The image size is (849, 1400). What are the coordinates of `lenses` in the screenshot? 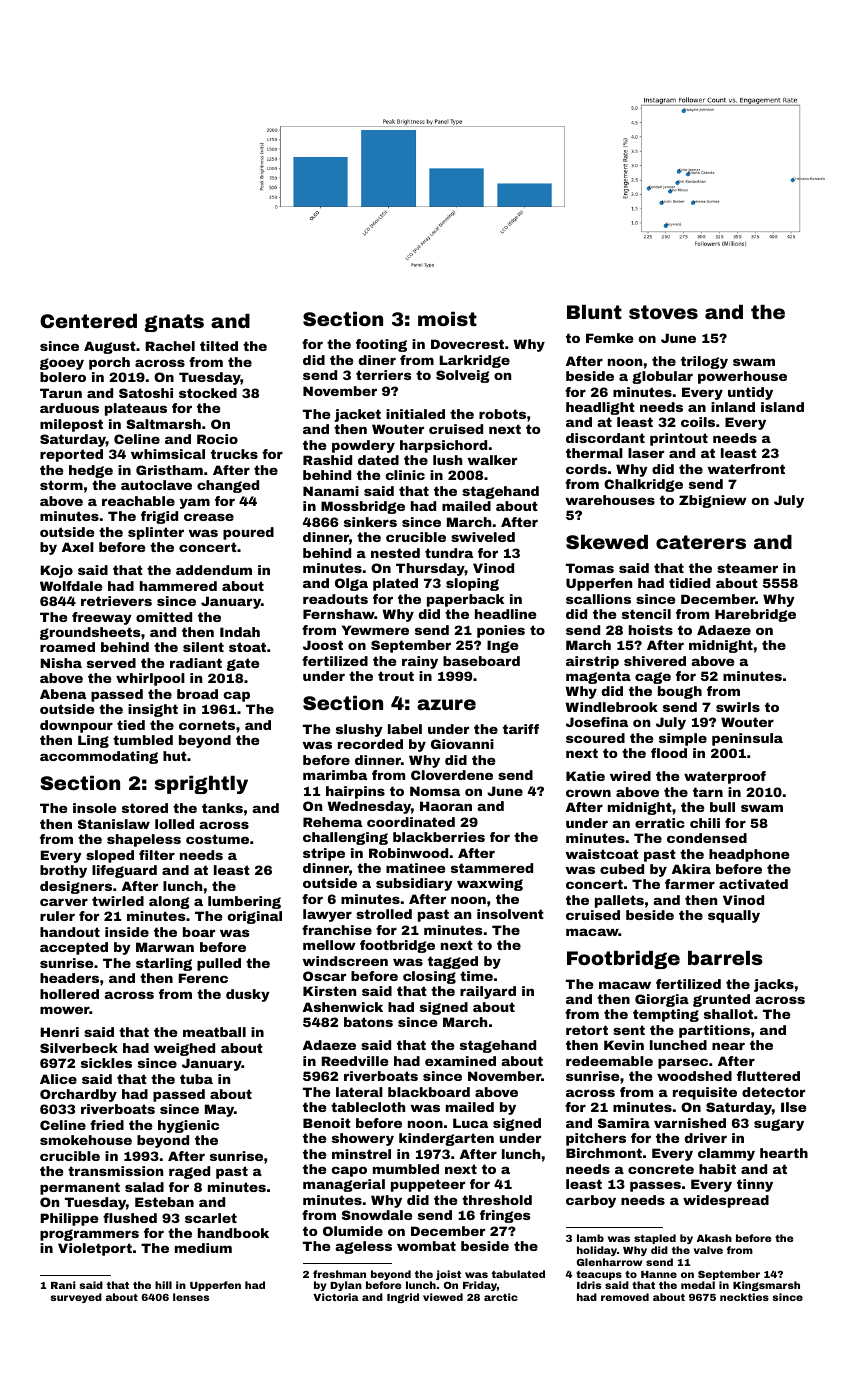 It's located at (191, 1297).
